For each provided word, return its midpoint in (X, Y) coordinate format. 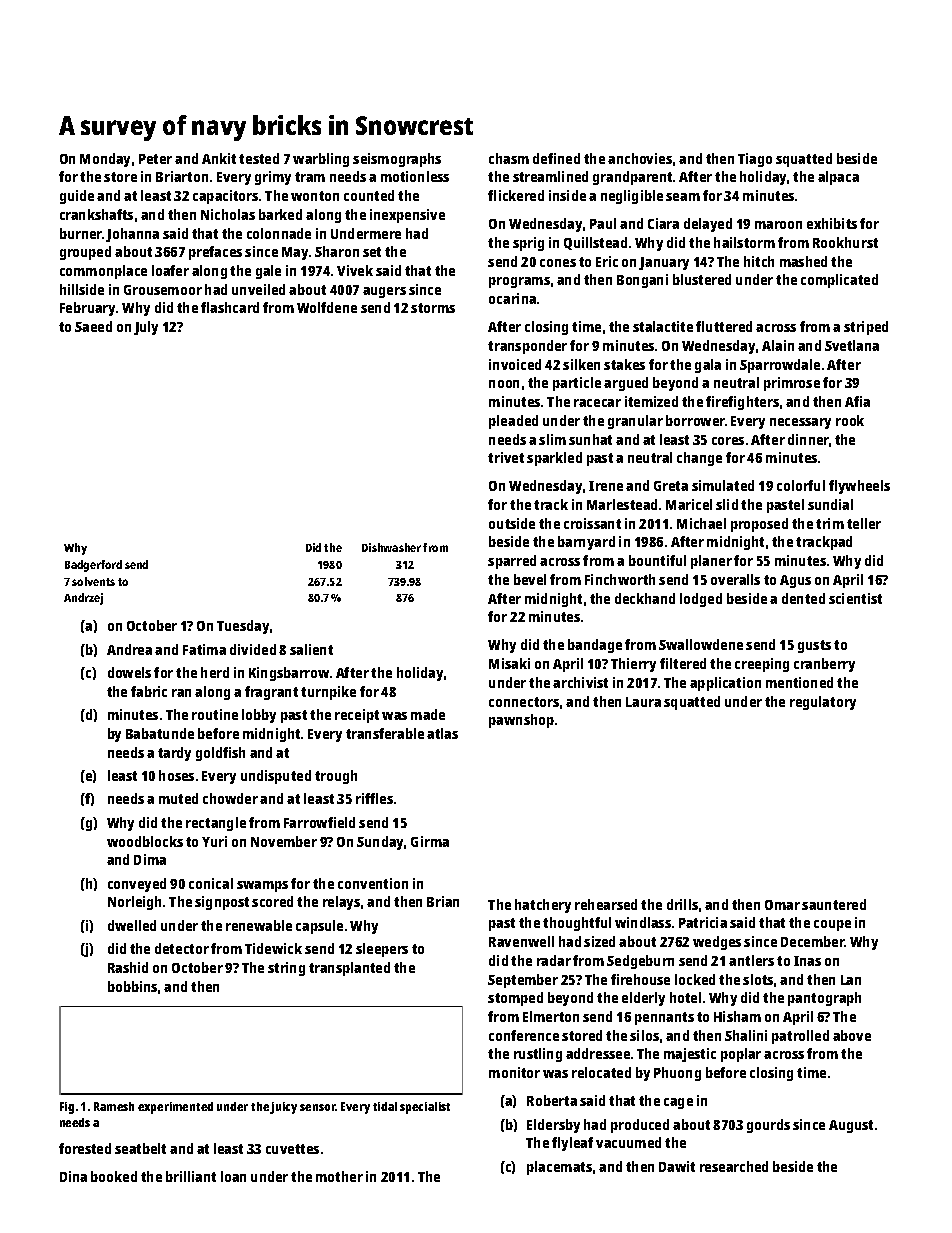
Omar (782, 905)
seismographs (397, 160)
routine (215, 714)
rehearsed (606, 904)
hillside (82, 289)
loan (233, 1176)
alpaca (838, 178)
